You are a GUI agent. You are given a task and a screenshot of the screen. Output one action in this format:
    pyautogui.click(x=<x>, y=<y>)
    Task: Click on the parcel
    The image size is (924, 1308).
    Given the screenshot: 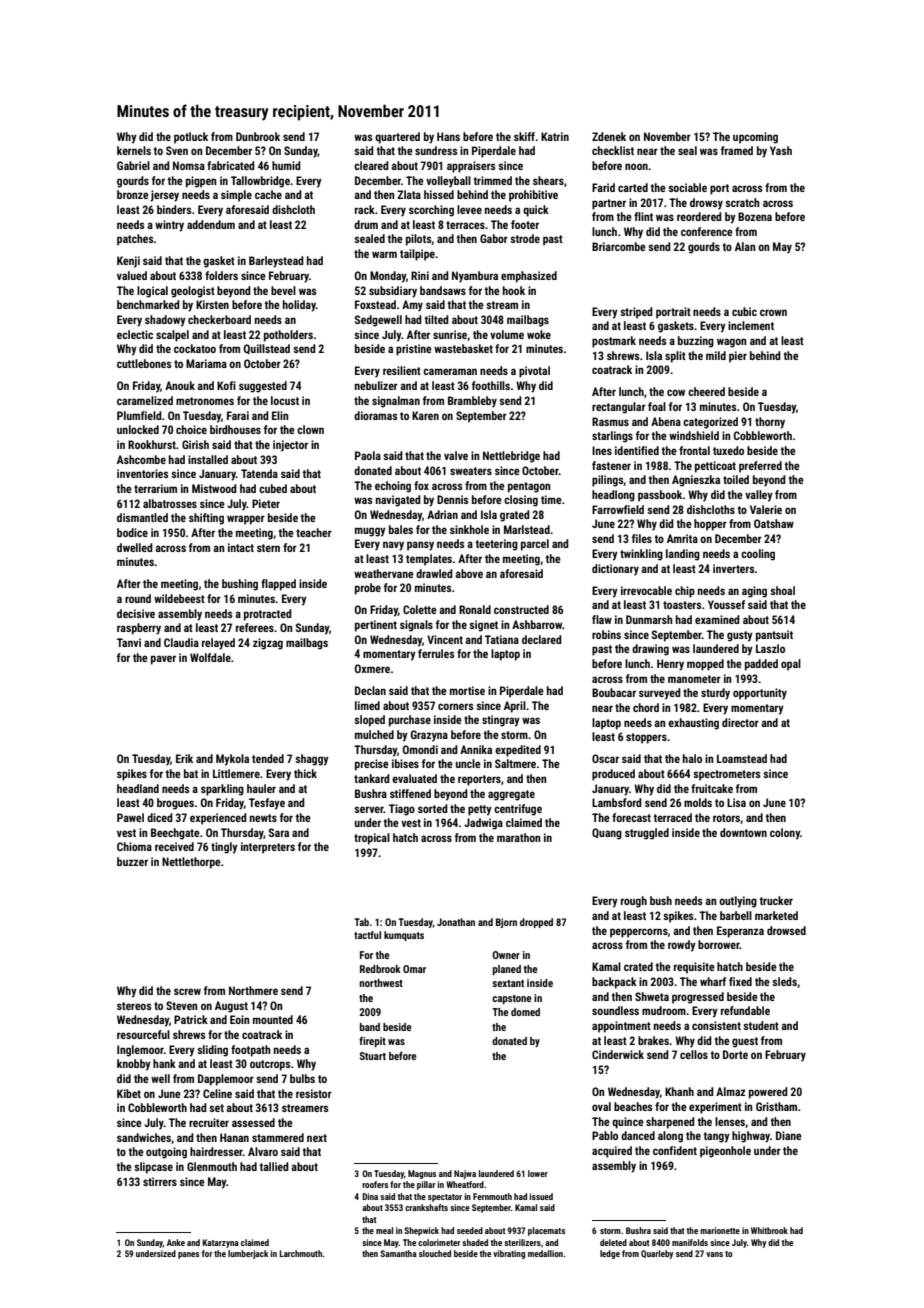 What is the action you would take?
    pyautogui.click(x=535, y=545)
